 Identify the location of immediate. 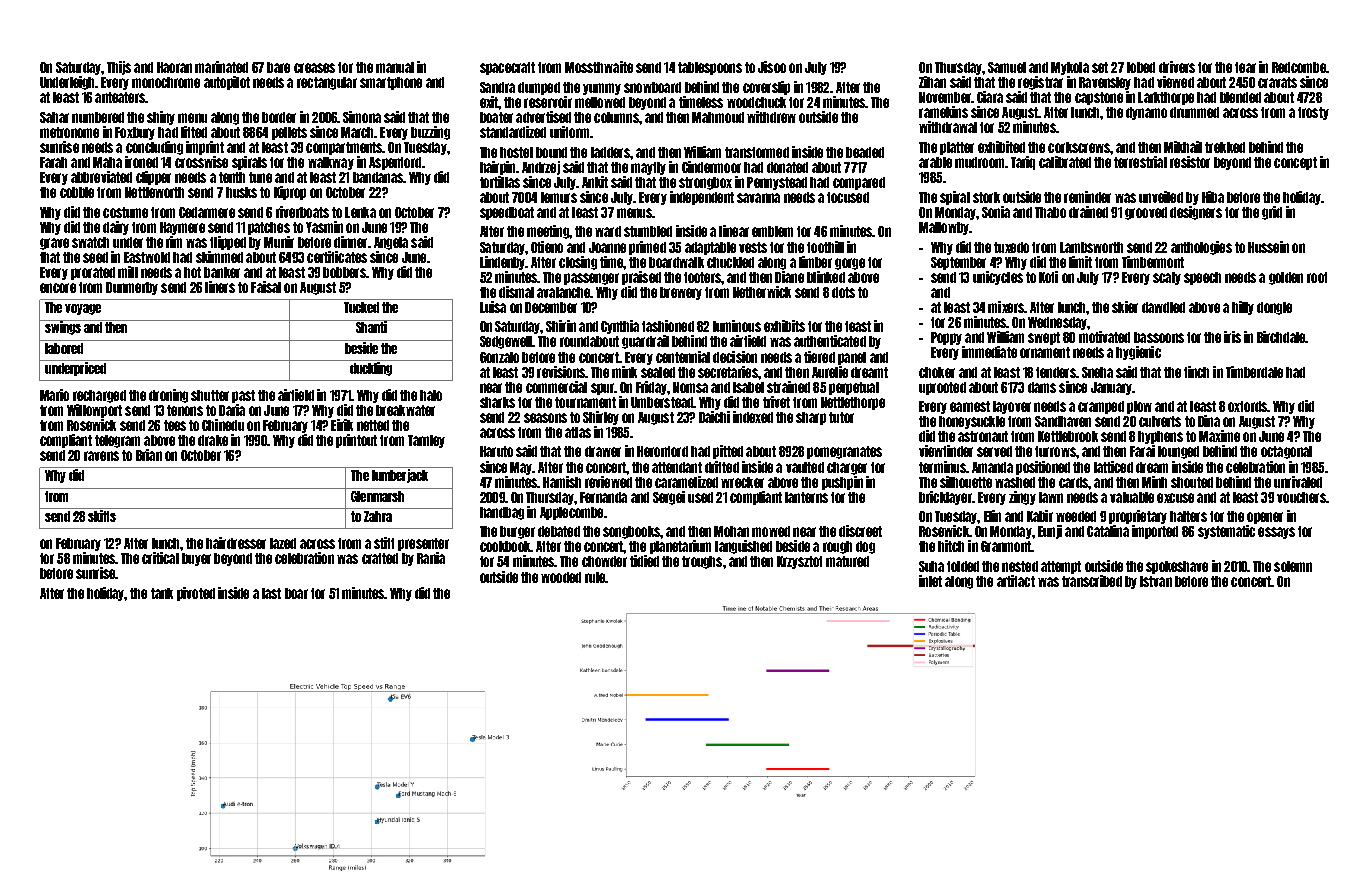
(989, 352).
